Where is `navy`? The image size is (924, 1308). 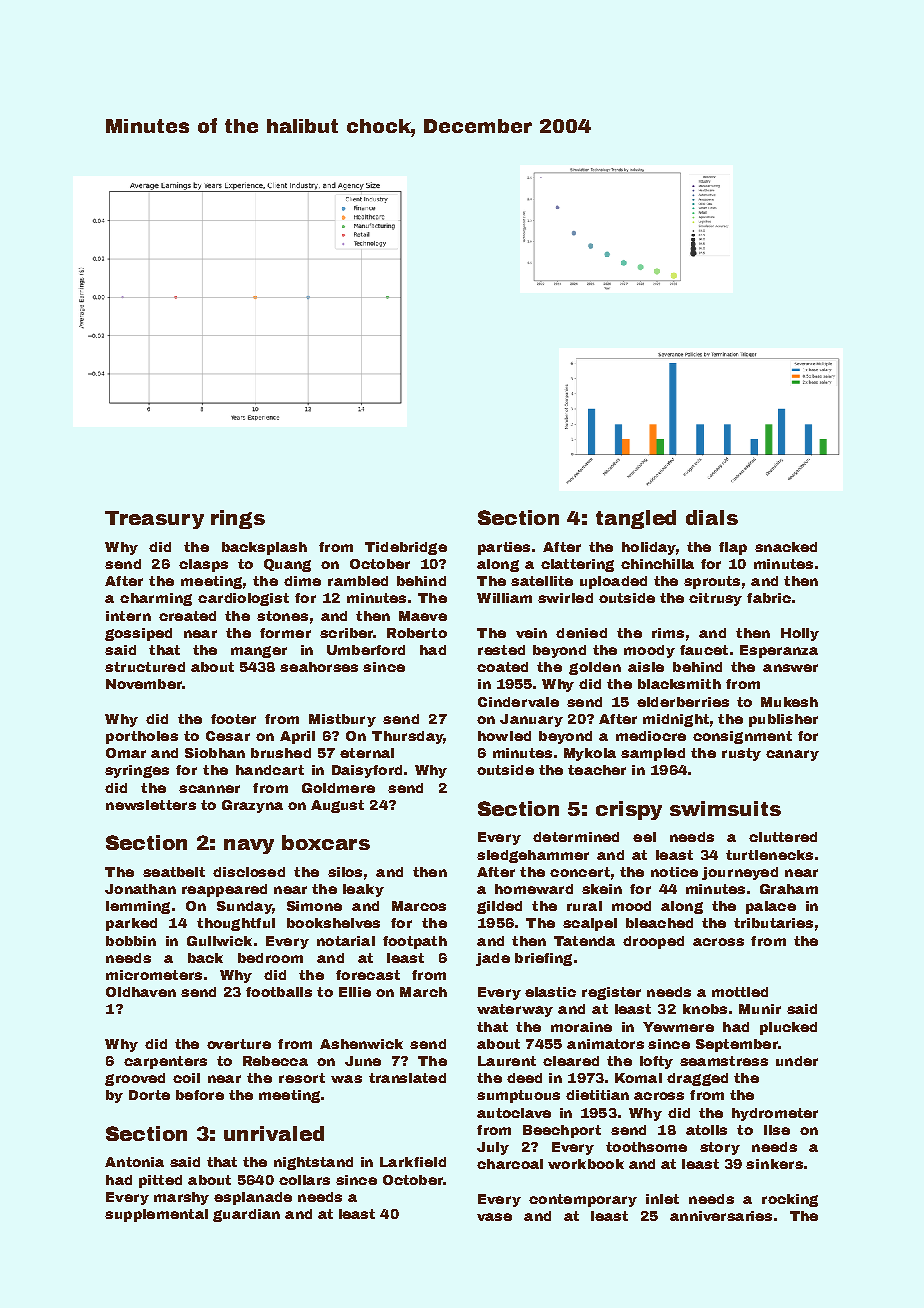
navy is located at coordinates (249, 846).
